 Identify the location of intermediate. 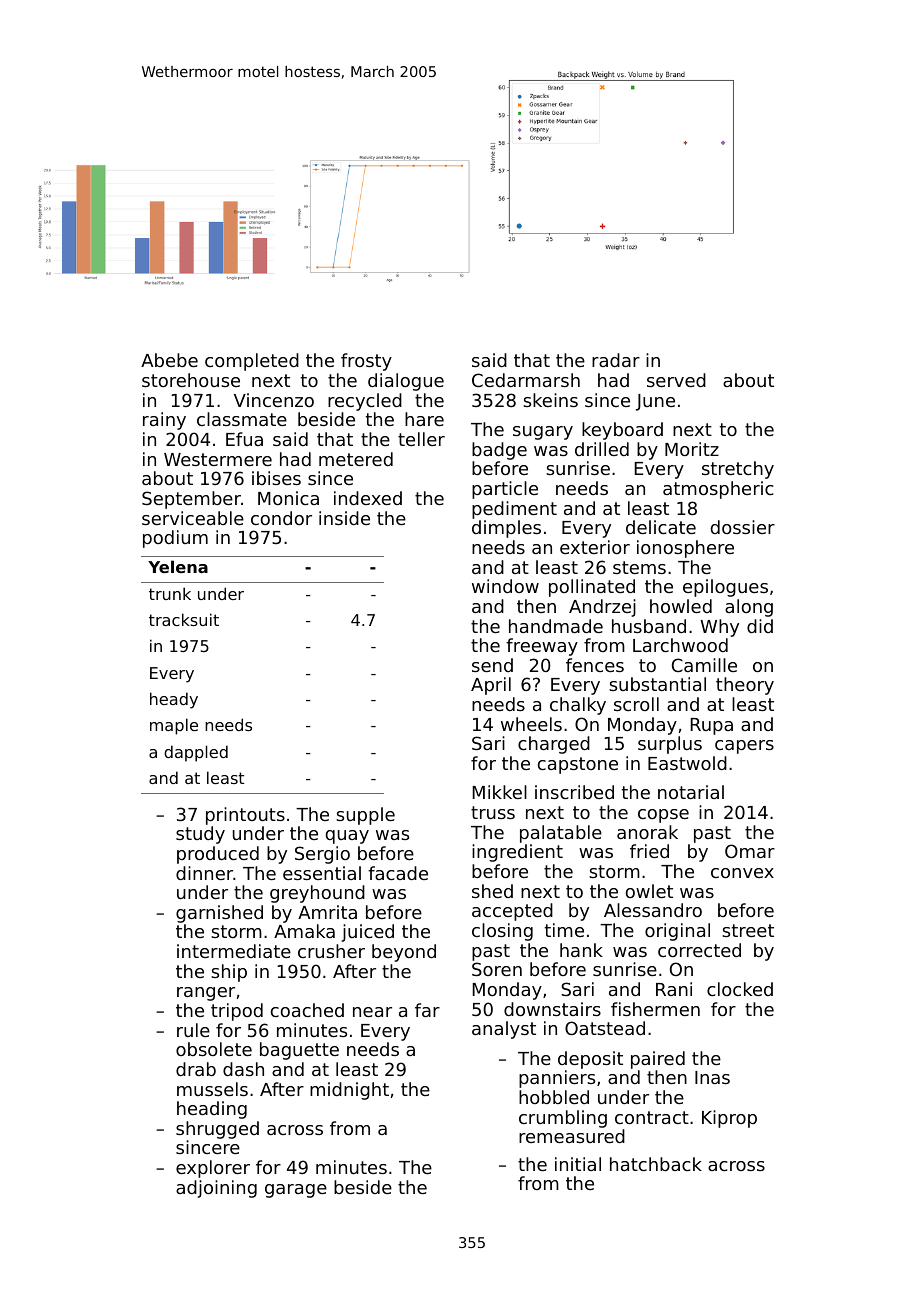
(234, 951).
